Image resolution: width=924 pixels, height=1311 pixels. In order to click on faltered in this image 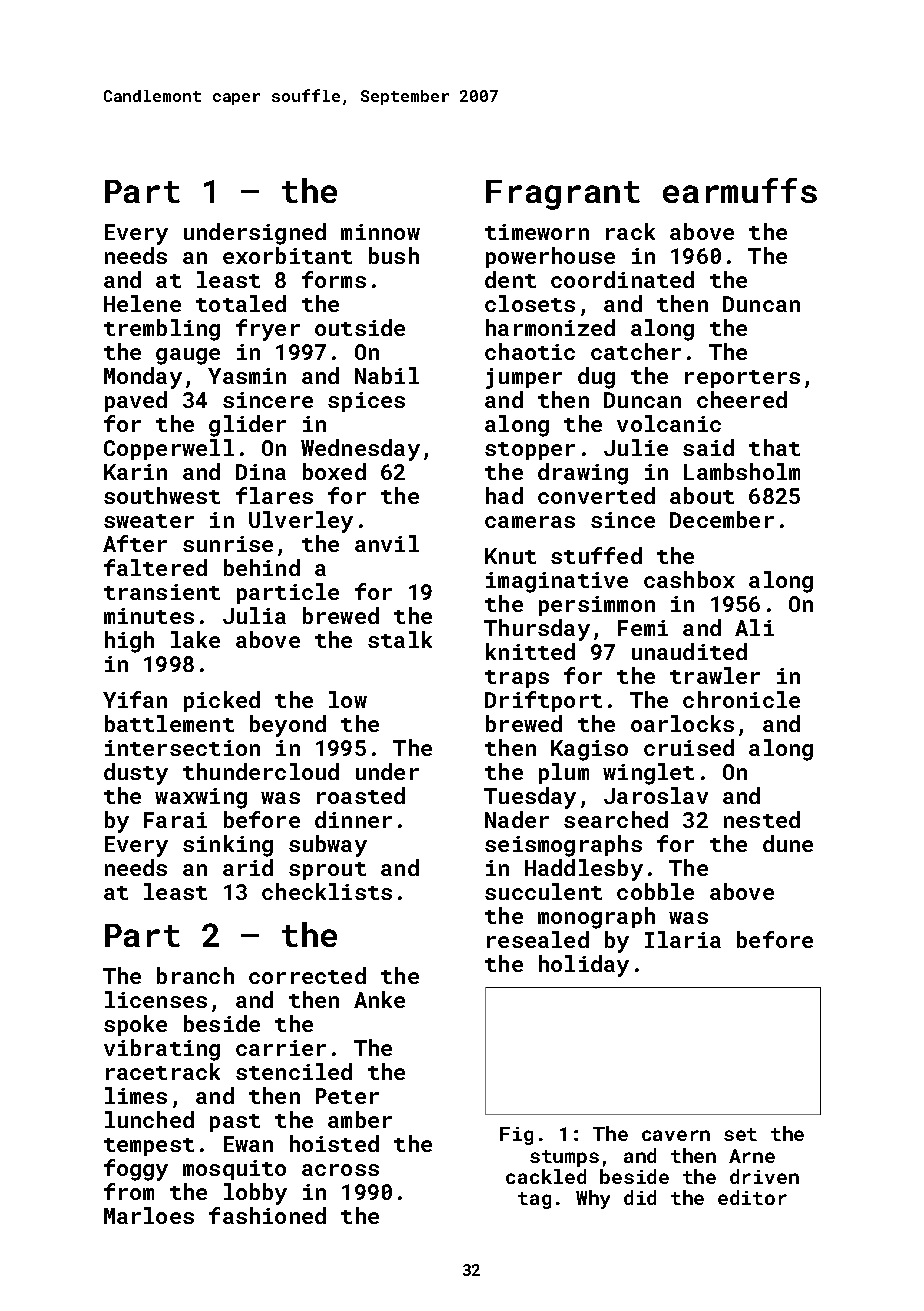, I will do `click(155, 567)`.
